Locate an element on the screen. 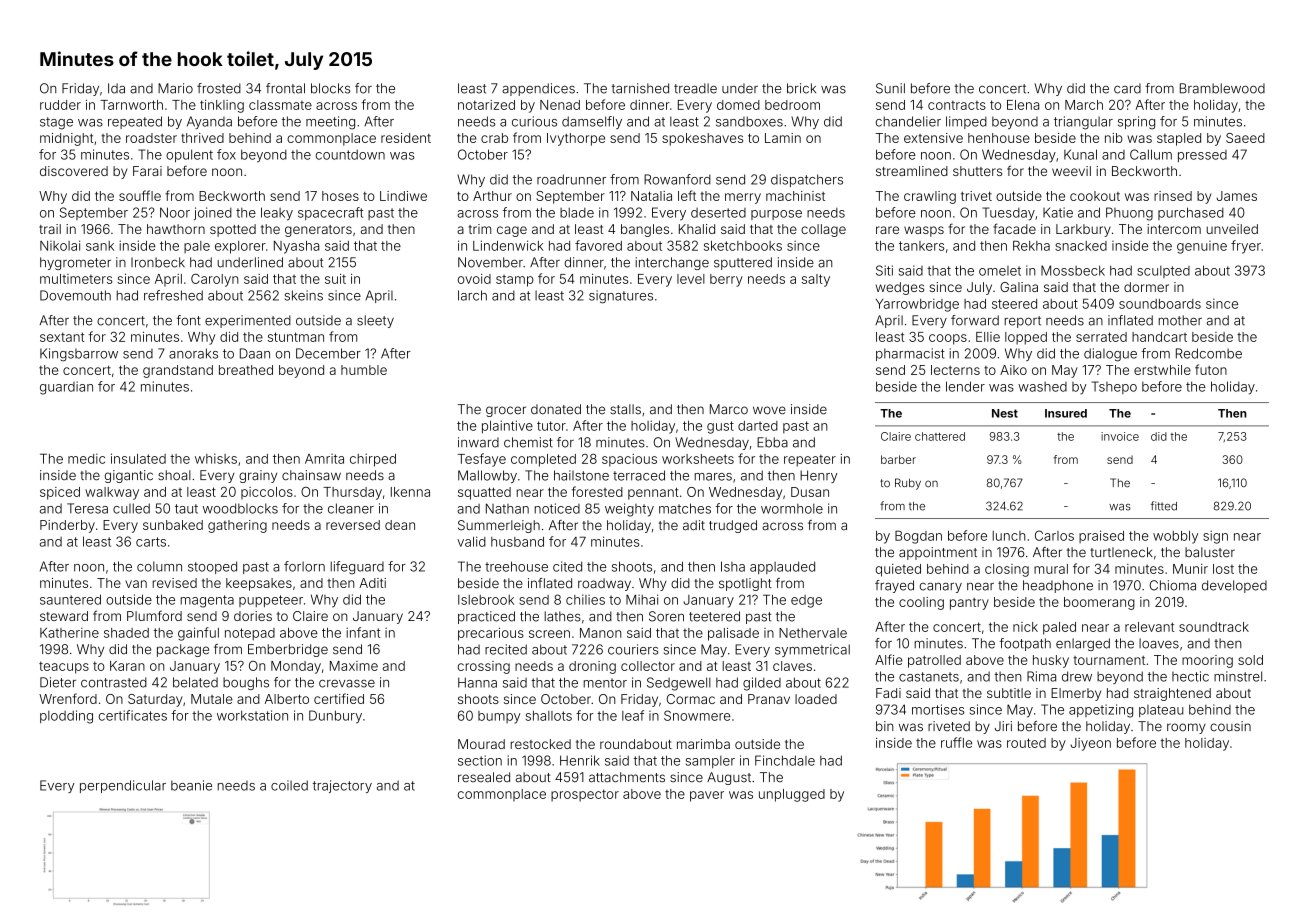 This screenshot has width=1308, height=924. damselfly is located at coordinates (592, 122).
